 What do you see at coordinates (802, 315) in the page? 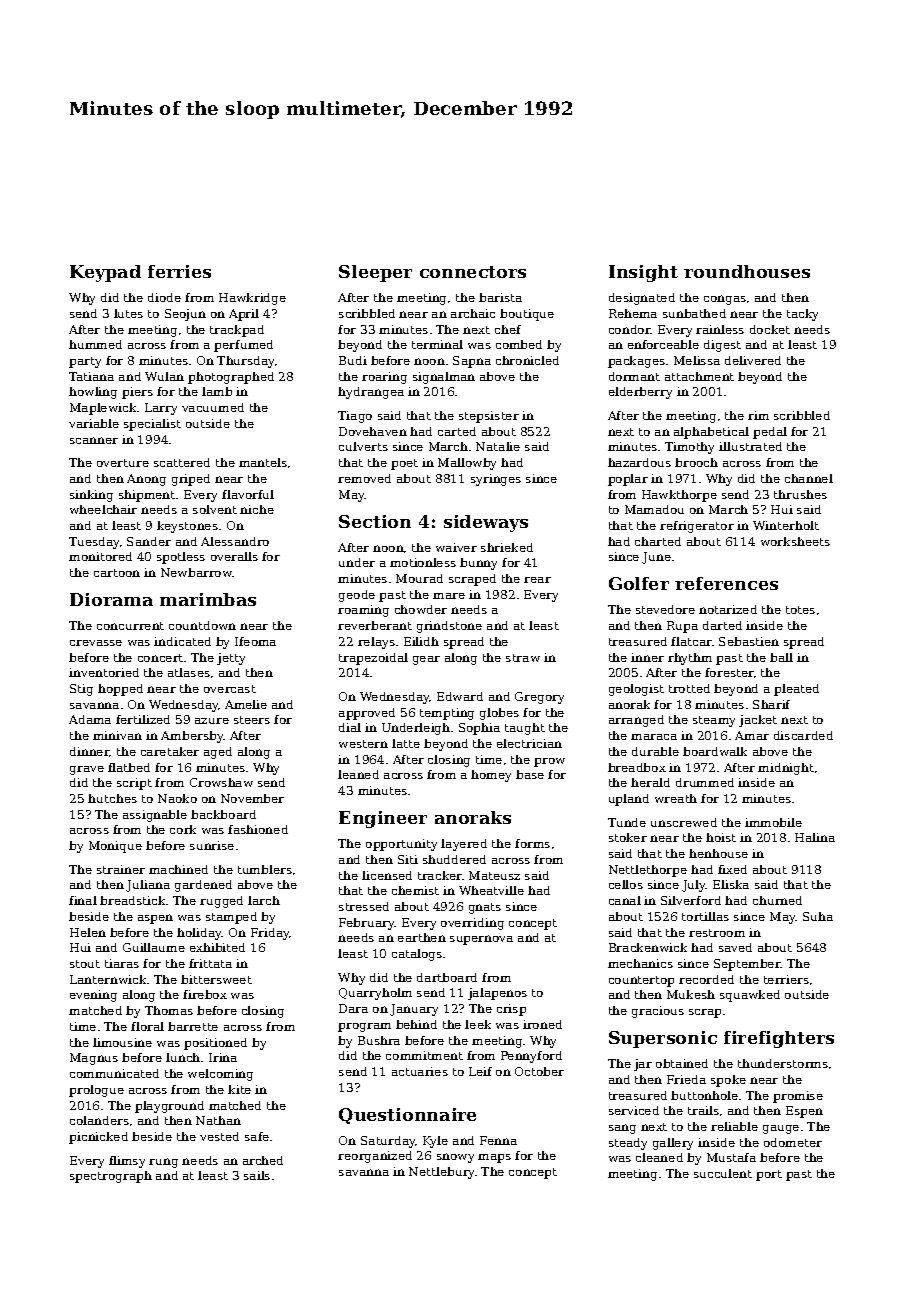
I see `tacky` at bounding box center [802, 315].
